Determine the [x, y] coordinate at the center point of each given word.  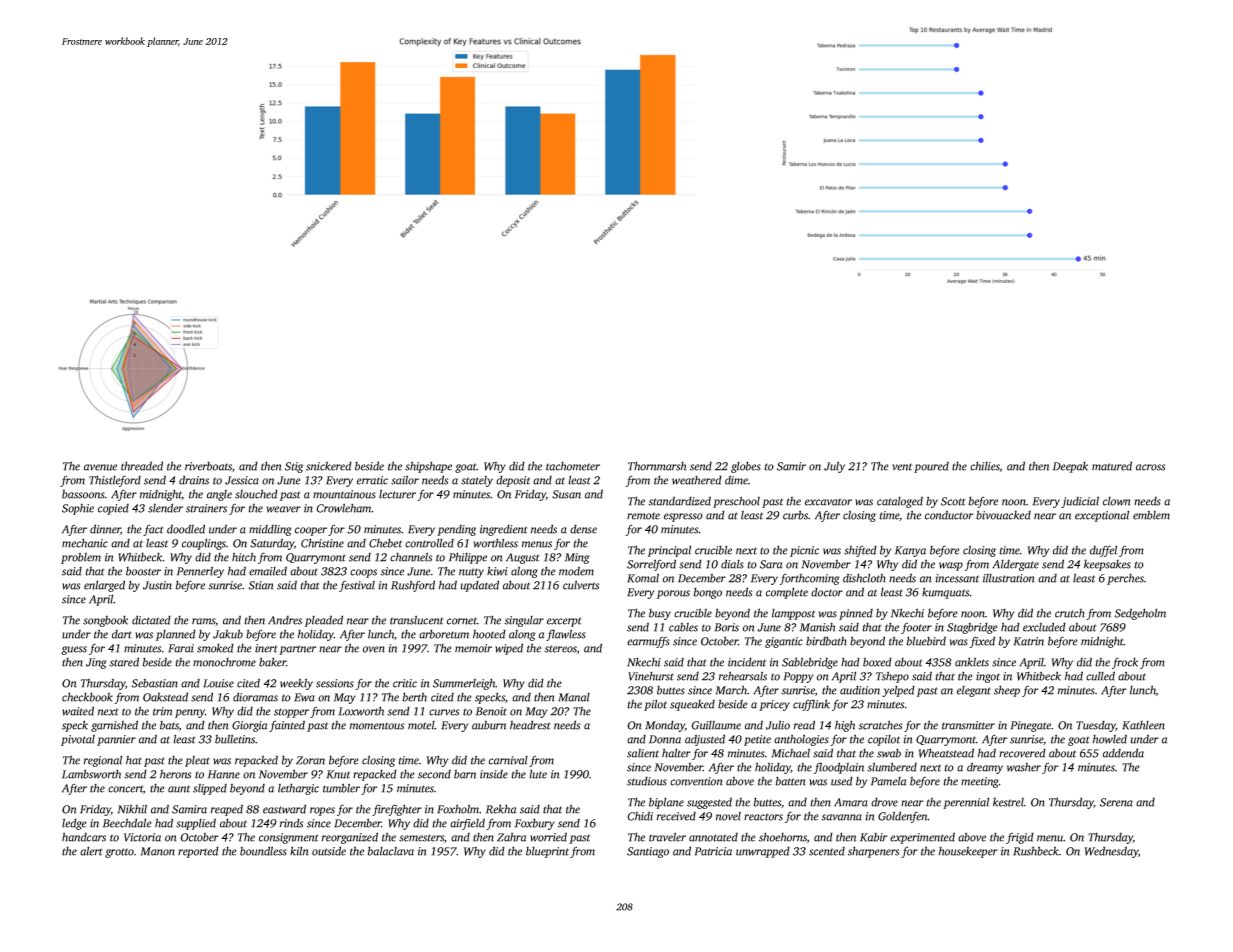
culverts [581, 585]
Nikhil [132, 809]
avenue [100, 467]
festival [357, 586]
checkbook [87, 697]
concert [125, 789]
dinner [105, 529]
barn [465, 774]
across [1150, 467]
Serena [1116, 802]
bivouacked [1003, 515]
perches [1125, 579]
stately [477, 481]
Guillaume [716, 725]
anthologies [801, 740]
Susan [566, 494]
